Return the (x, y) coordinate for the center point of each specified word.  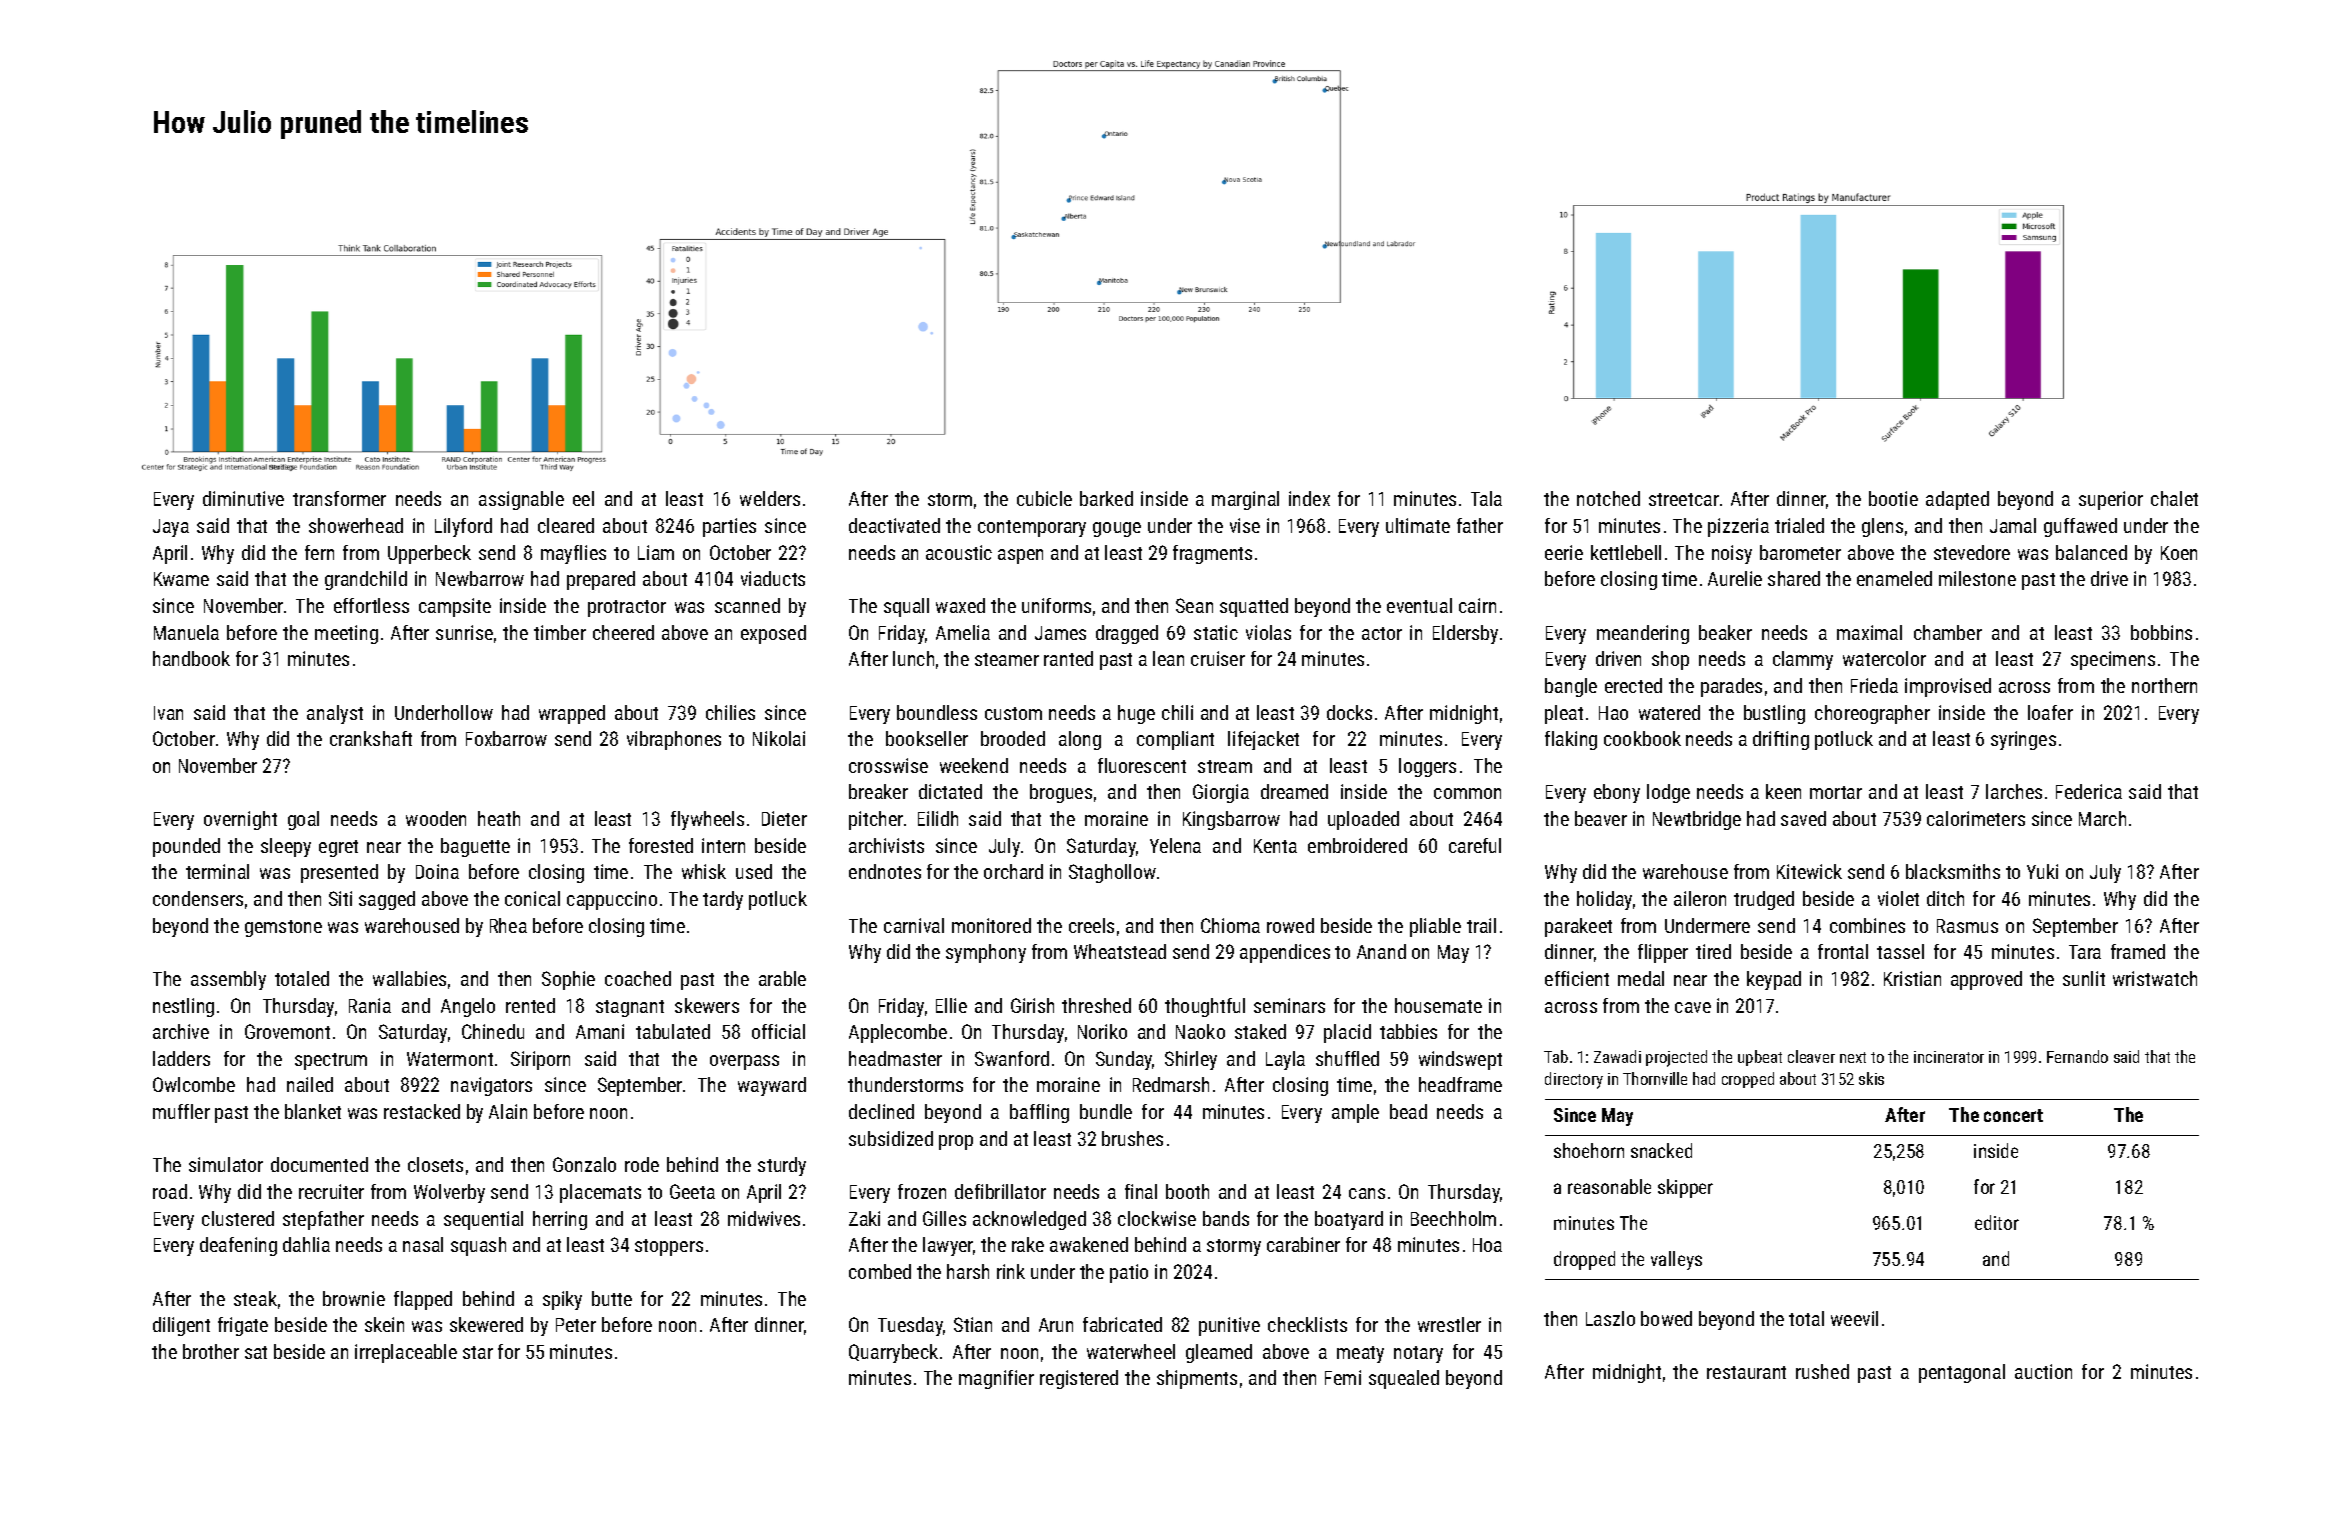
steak (255, 1298)
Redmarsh (1171, 1084)
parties (729, 527)
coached (638, 978)
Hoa (1487, 1245)
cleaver (1811, 1056)
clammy (1803, 660)
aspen (1020, 556)
